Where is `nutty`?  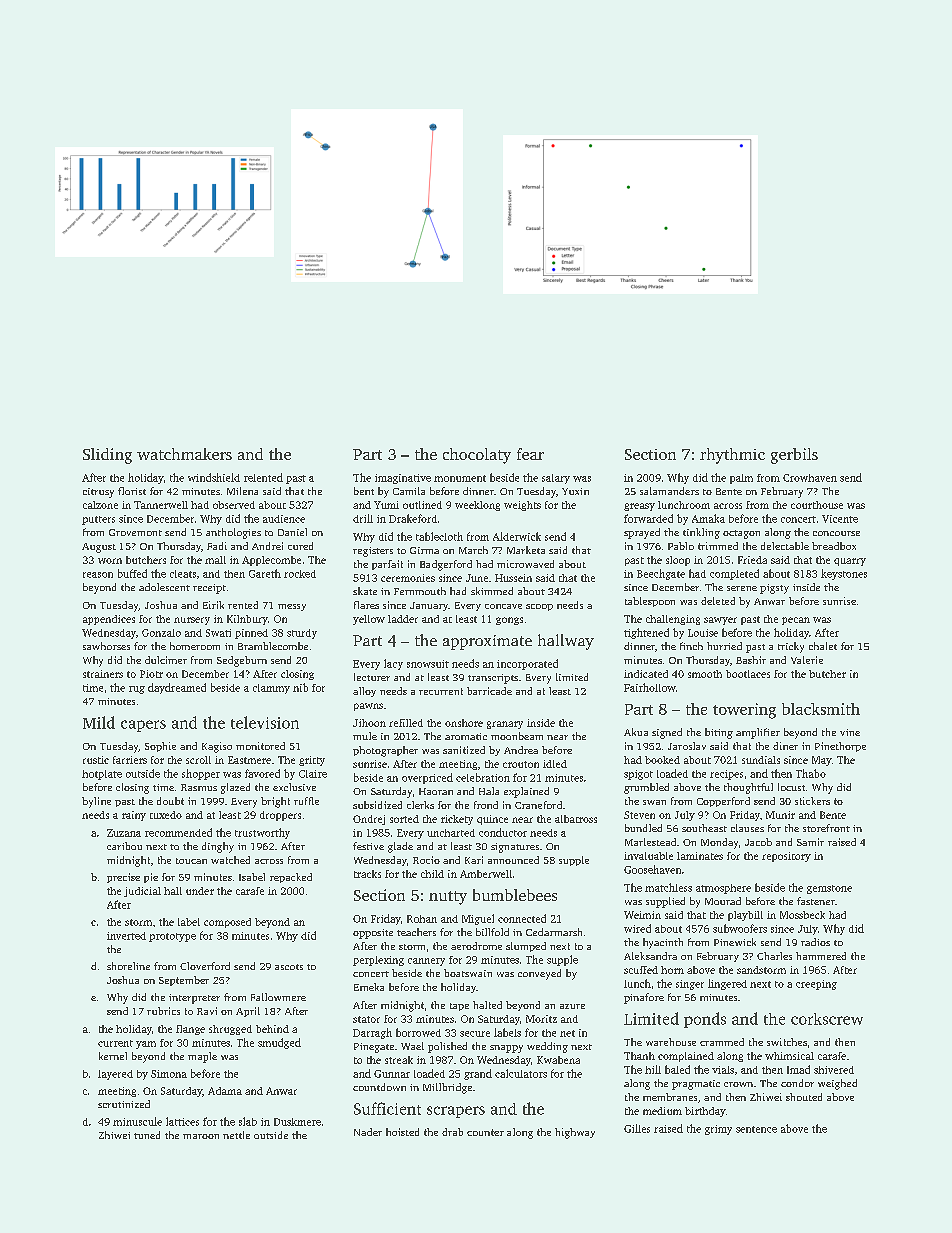
nutty is located at coordinates (448, 898).
